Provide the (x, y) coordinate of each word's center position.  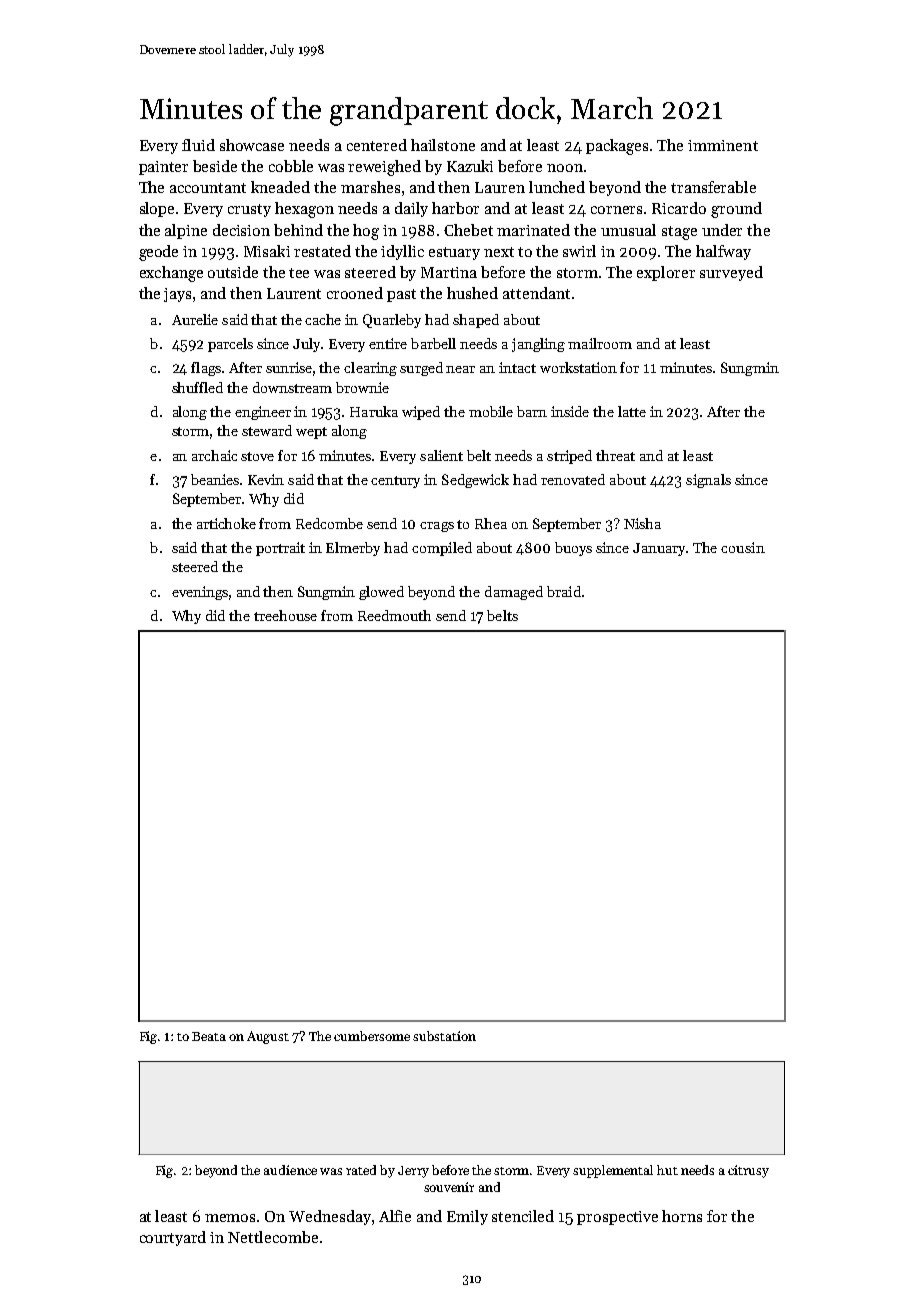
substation (444, 1036)
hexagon (304, 210)
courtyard (173, 1238)
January (660, 549)
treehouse (285, 615)
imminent (723, 145)
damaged (514, 593)
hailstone (443, 145)
